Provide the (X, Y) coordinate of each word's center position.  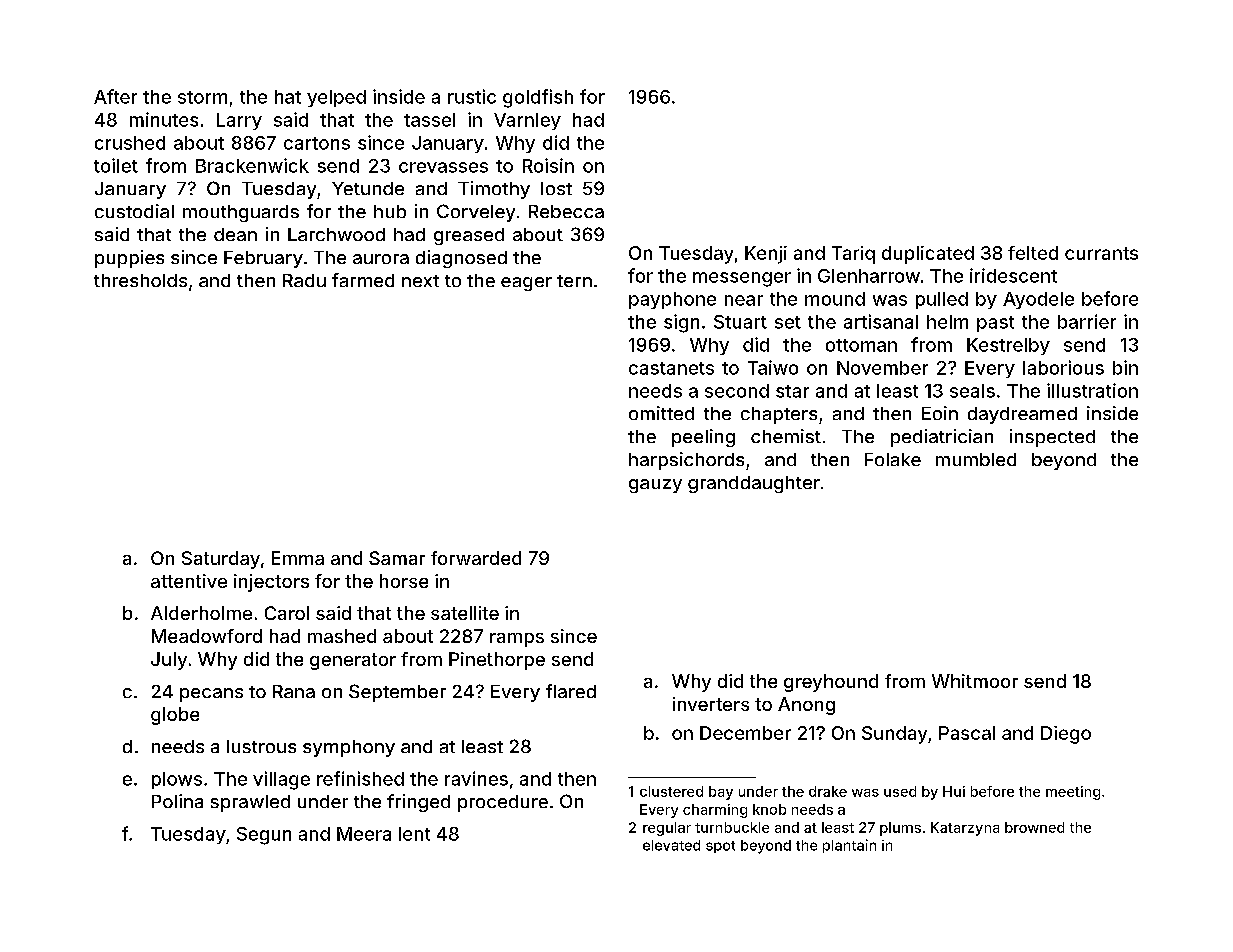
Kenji (766, 255)
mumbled (976, 459)
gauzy (655, 486)
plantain (849, 846)
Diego (1066, 735)
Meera (364, 834)
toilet (116, 165)
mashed (342, 636)
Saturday (221, 560)
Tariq (853, 255)
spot (720, 847)
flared (571, 691)
